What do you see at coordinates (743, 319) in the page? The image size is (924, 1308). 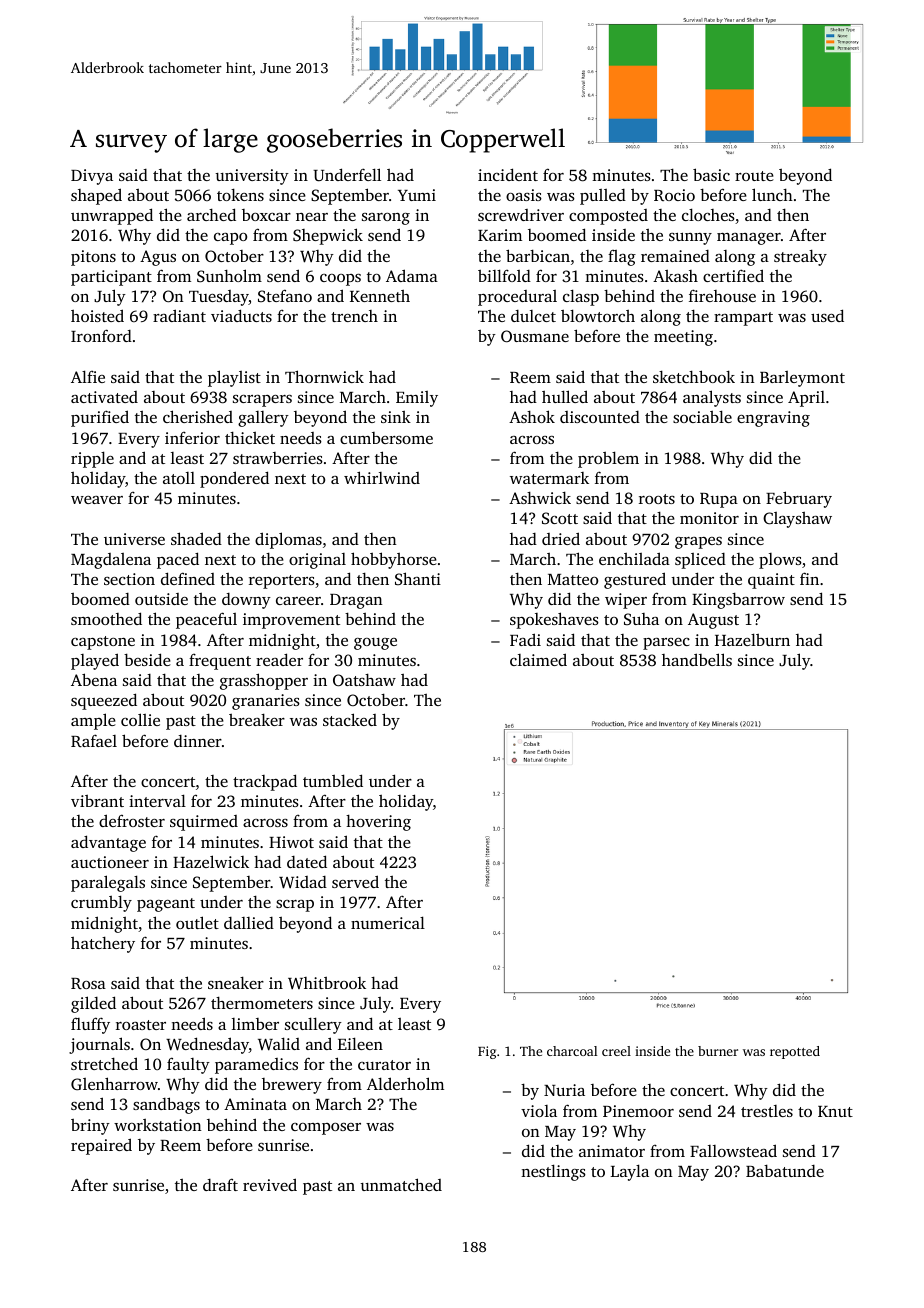 I see `rampart` at bounding box center [743, 319].
